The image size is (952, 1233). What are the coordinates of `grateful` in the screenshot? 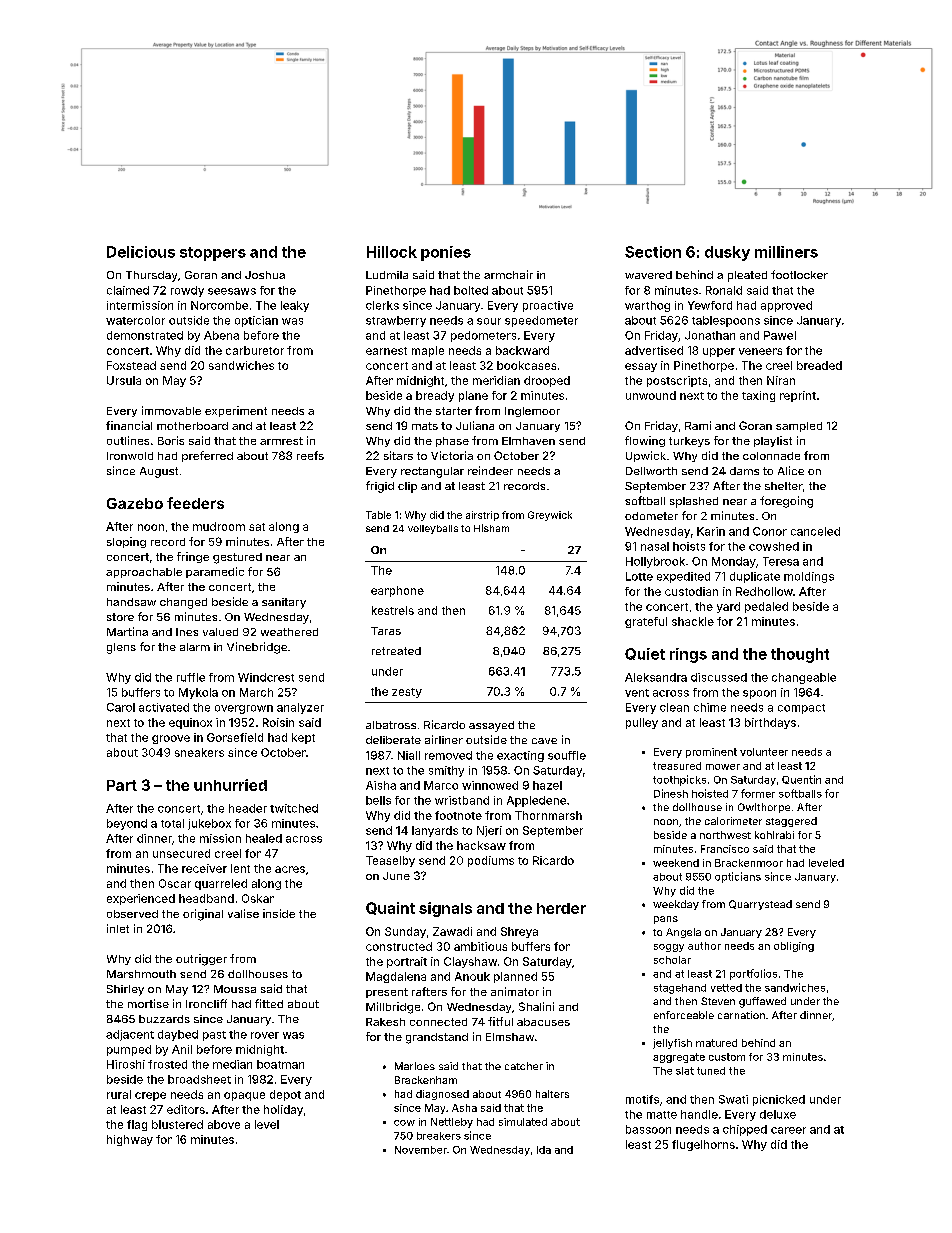 It's located at (646, 622).
